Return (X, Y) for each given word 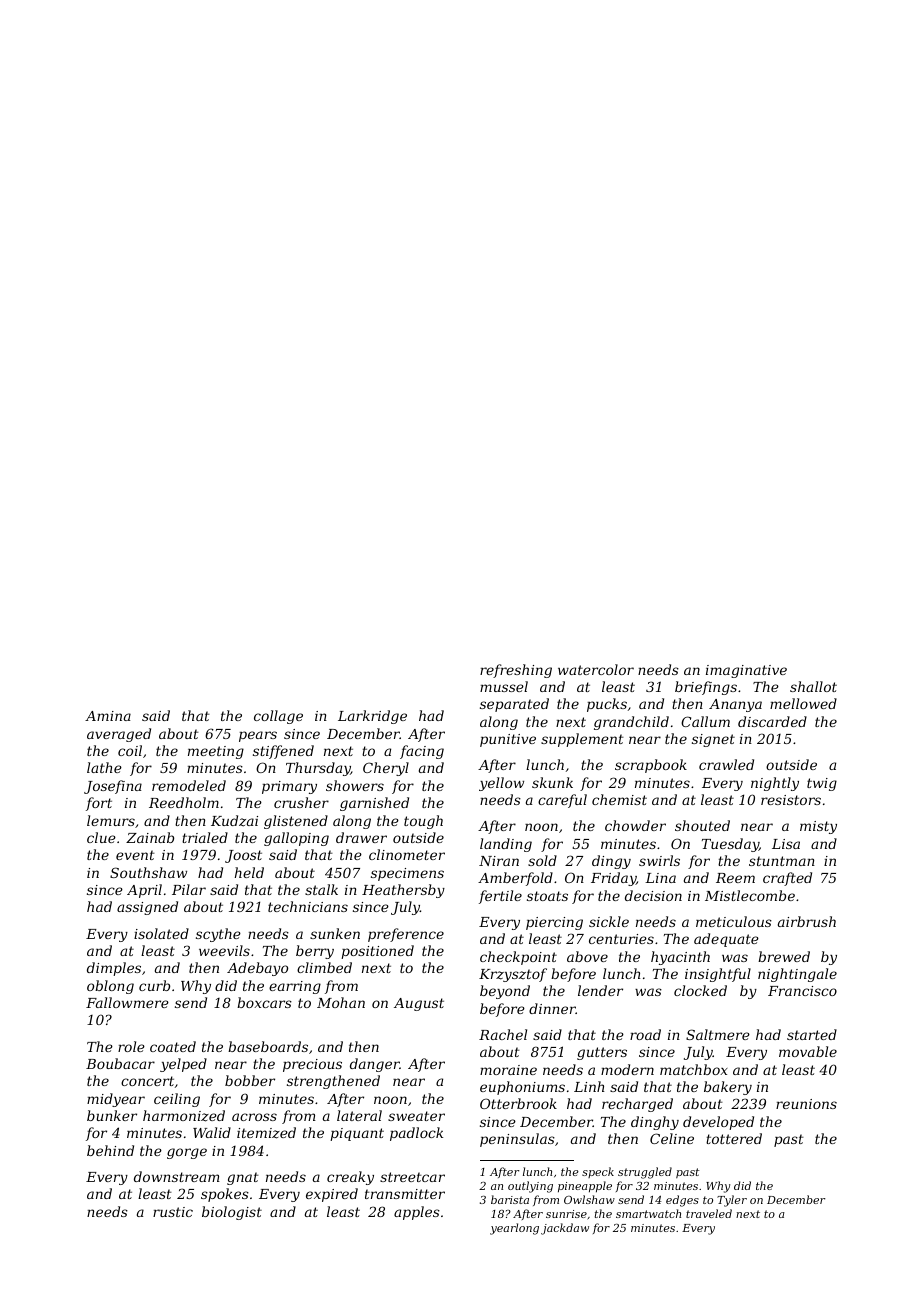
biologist (232, 1213)
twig (822, 784)
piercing (554, 923)
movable (808, 1051)
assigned (147, 908)
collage (278, 717)
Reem (735, 878)
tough (423, 822)
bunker (112, 1115)
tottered (734, 1138)
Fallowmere (127, 1002)
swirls (659, 860)
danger (375, 1065)
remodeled (189, 785)
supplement (582, 740)
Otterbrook (518, 1103)
